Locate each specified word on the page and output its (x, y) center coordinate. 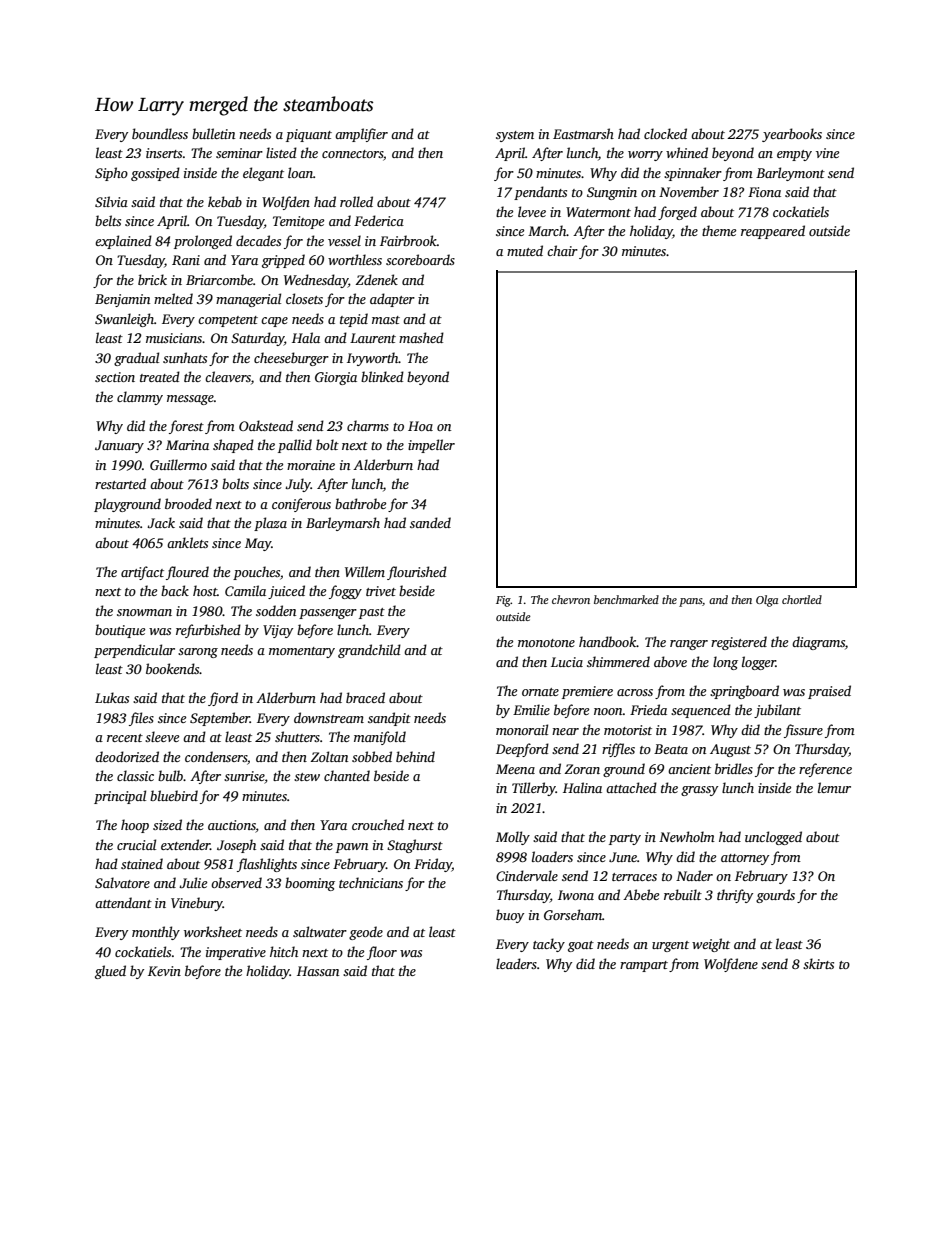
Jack (161, 522)
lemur (834, 787)
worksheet (213, 931)
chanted (347, 775)
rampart (644, 966)
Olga (767, 601)
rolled (356, 201)
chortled (802, 599)
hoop (135, 826)
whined (687, 152)
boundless (160, 133)
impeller (431, 446)
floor (382, 953)
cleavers (228, 376)
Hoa (420, 426)
